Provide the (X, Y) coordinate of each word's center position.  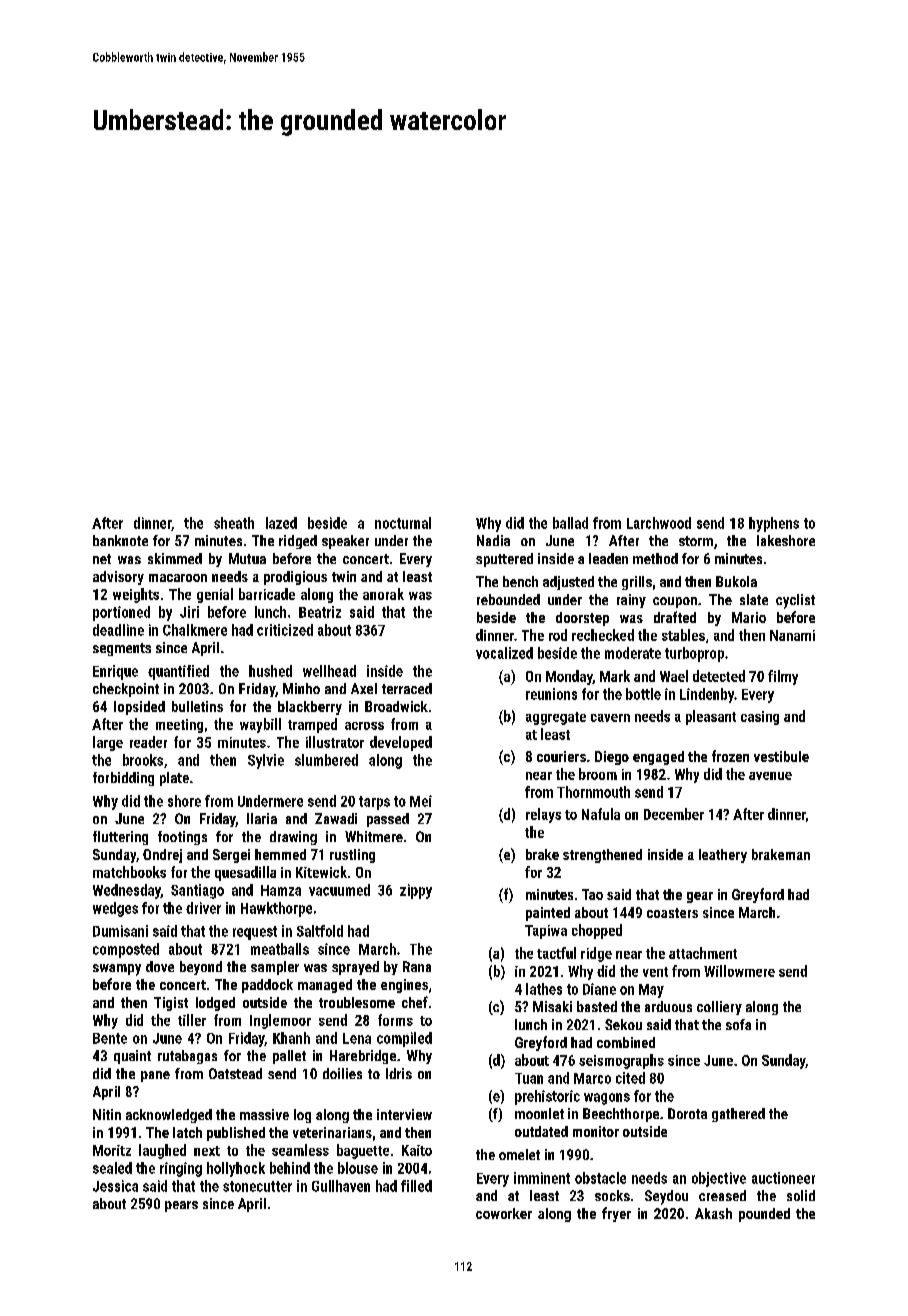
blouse (358, 1168)
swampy (117, 970)
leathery (723, 856)
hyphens (774, 524)
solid (801, 1195)
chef (415, 1002)
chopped (597, 931)
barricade (267, 594)
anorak (383, 594)
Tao (592, 894)
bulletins (197, 706)
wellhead (329, 671)
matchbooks (129, 872)
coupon (675, 602)
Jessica (115, 1186)
